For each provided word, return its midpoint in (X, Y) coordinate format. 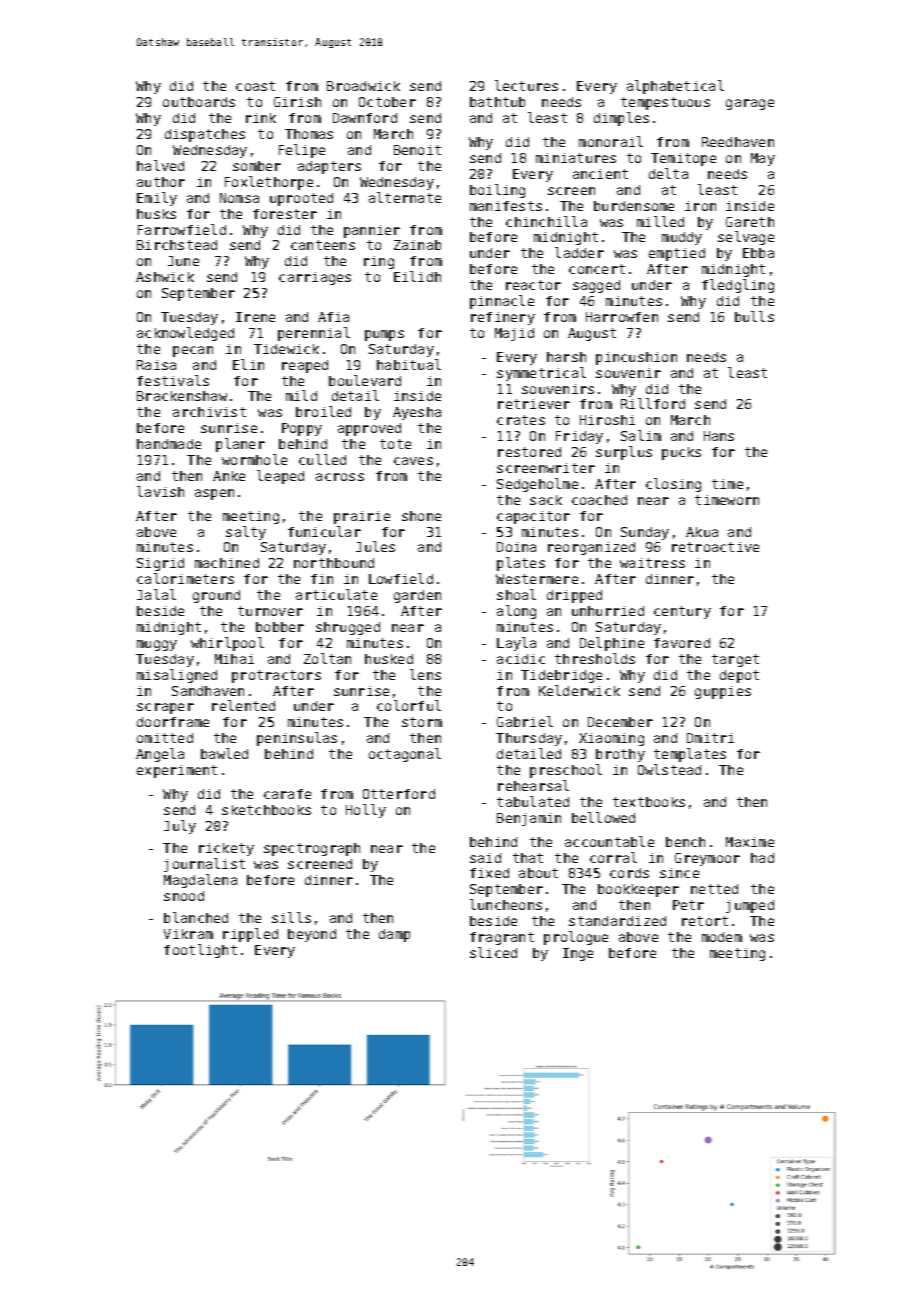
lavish (160, 491)
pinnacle (502, 302)
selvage (746, 238)
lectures (526, 85)
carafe (287, 794)
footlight (200, 951)
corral (613, 857)
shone (421, 516)
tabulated (533, 801)
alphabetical (675, 87)
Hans (719, 436)
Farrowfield (182, 229)
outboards (199, 102)
